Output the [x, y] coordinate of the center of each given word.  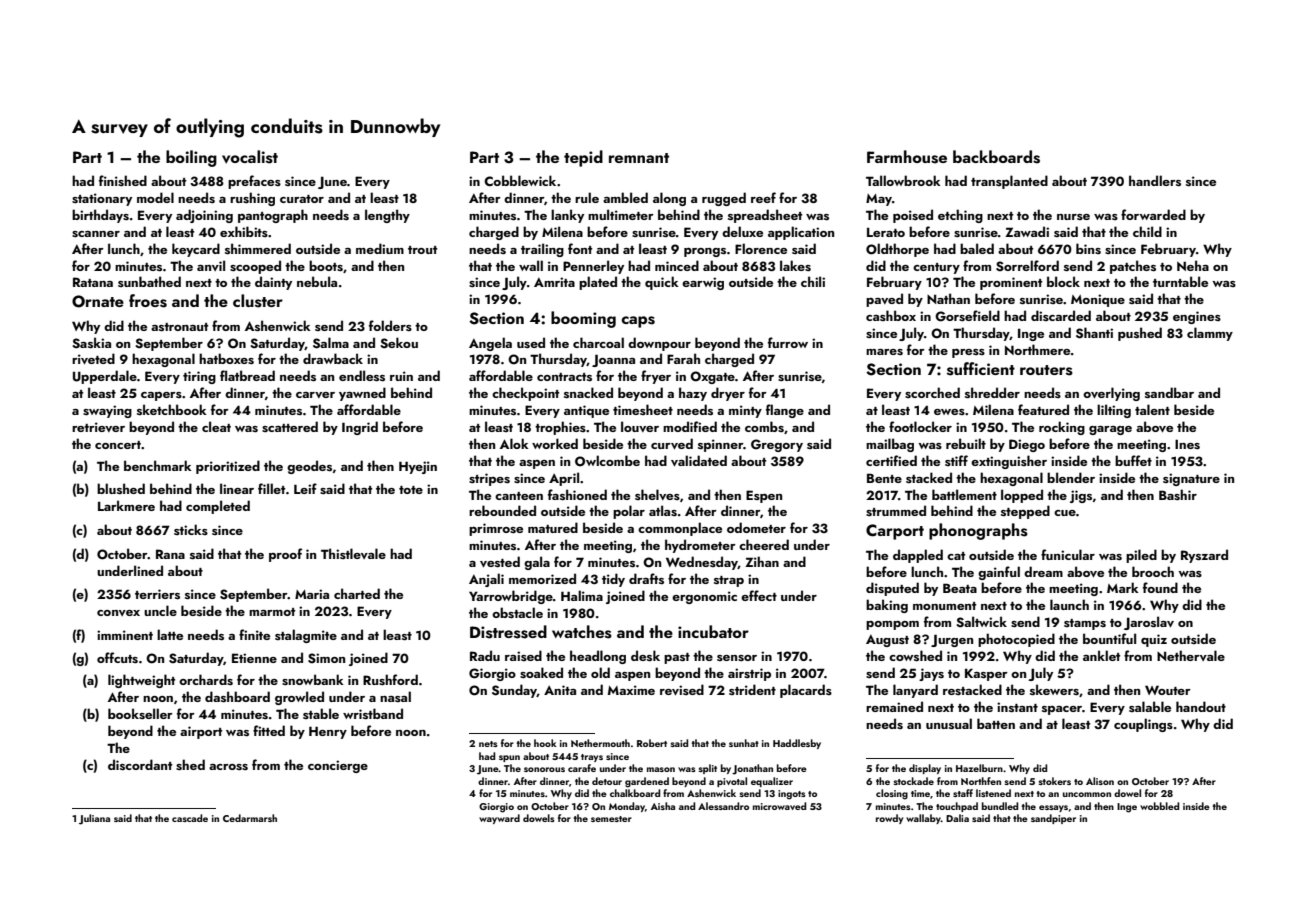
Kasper [986, 674]
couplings [1143, 725]
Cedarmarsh [250, 818]
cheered [764, 544]
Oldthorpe [897, 250]
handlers [1155, 180]
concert [118, 445]
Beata [960, 588]
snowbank [313, 679]
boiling [191, 158]
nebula [317, 281]
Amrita [554, 282]
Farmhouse [907, 157]
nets [488, 744]
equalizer [772, 782]
